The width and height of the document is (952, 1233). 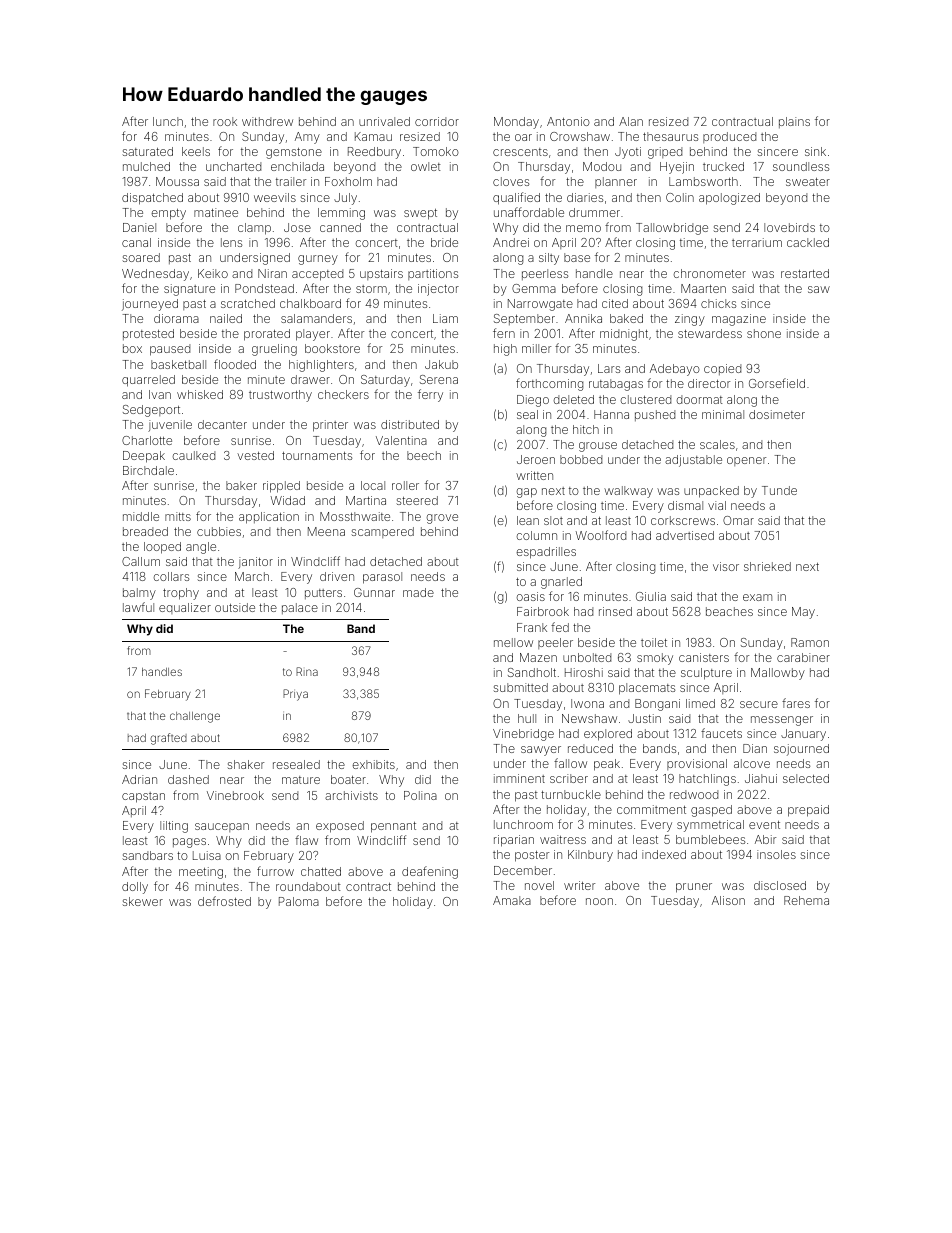 What do you see at coordinates (430, 872) in the document?
I see `deafening` at bounding box center [430, 872].
